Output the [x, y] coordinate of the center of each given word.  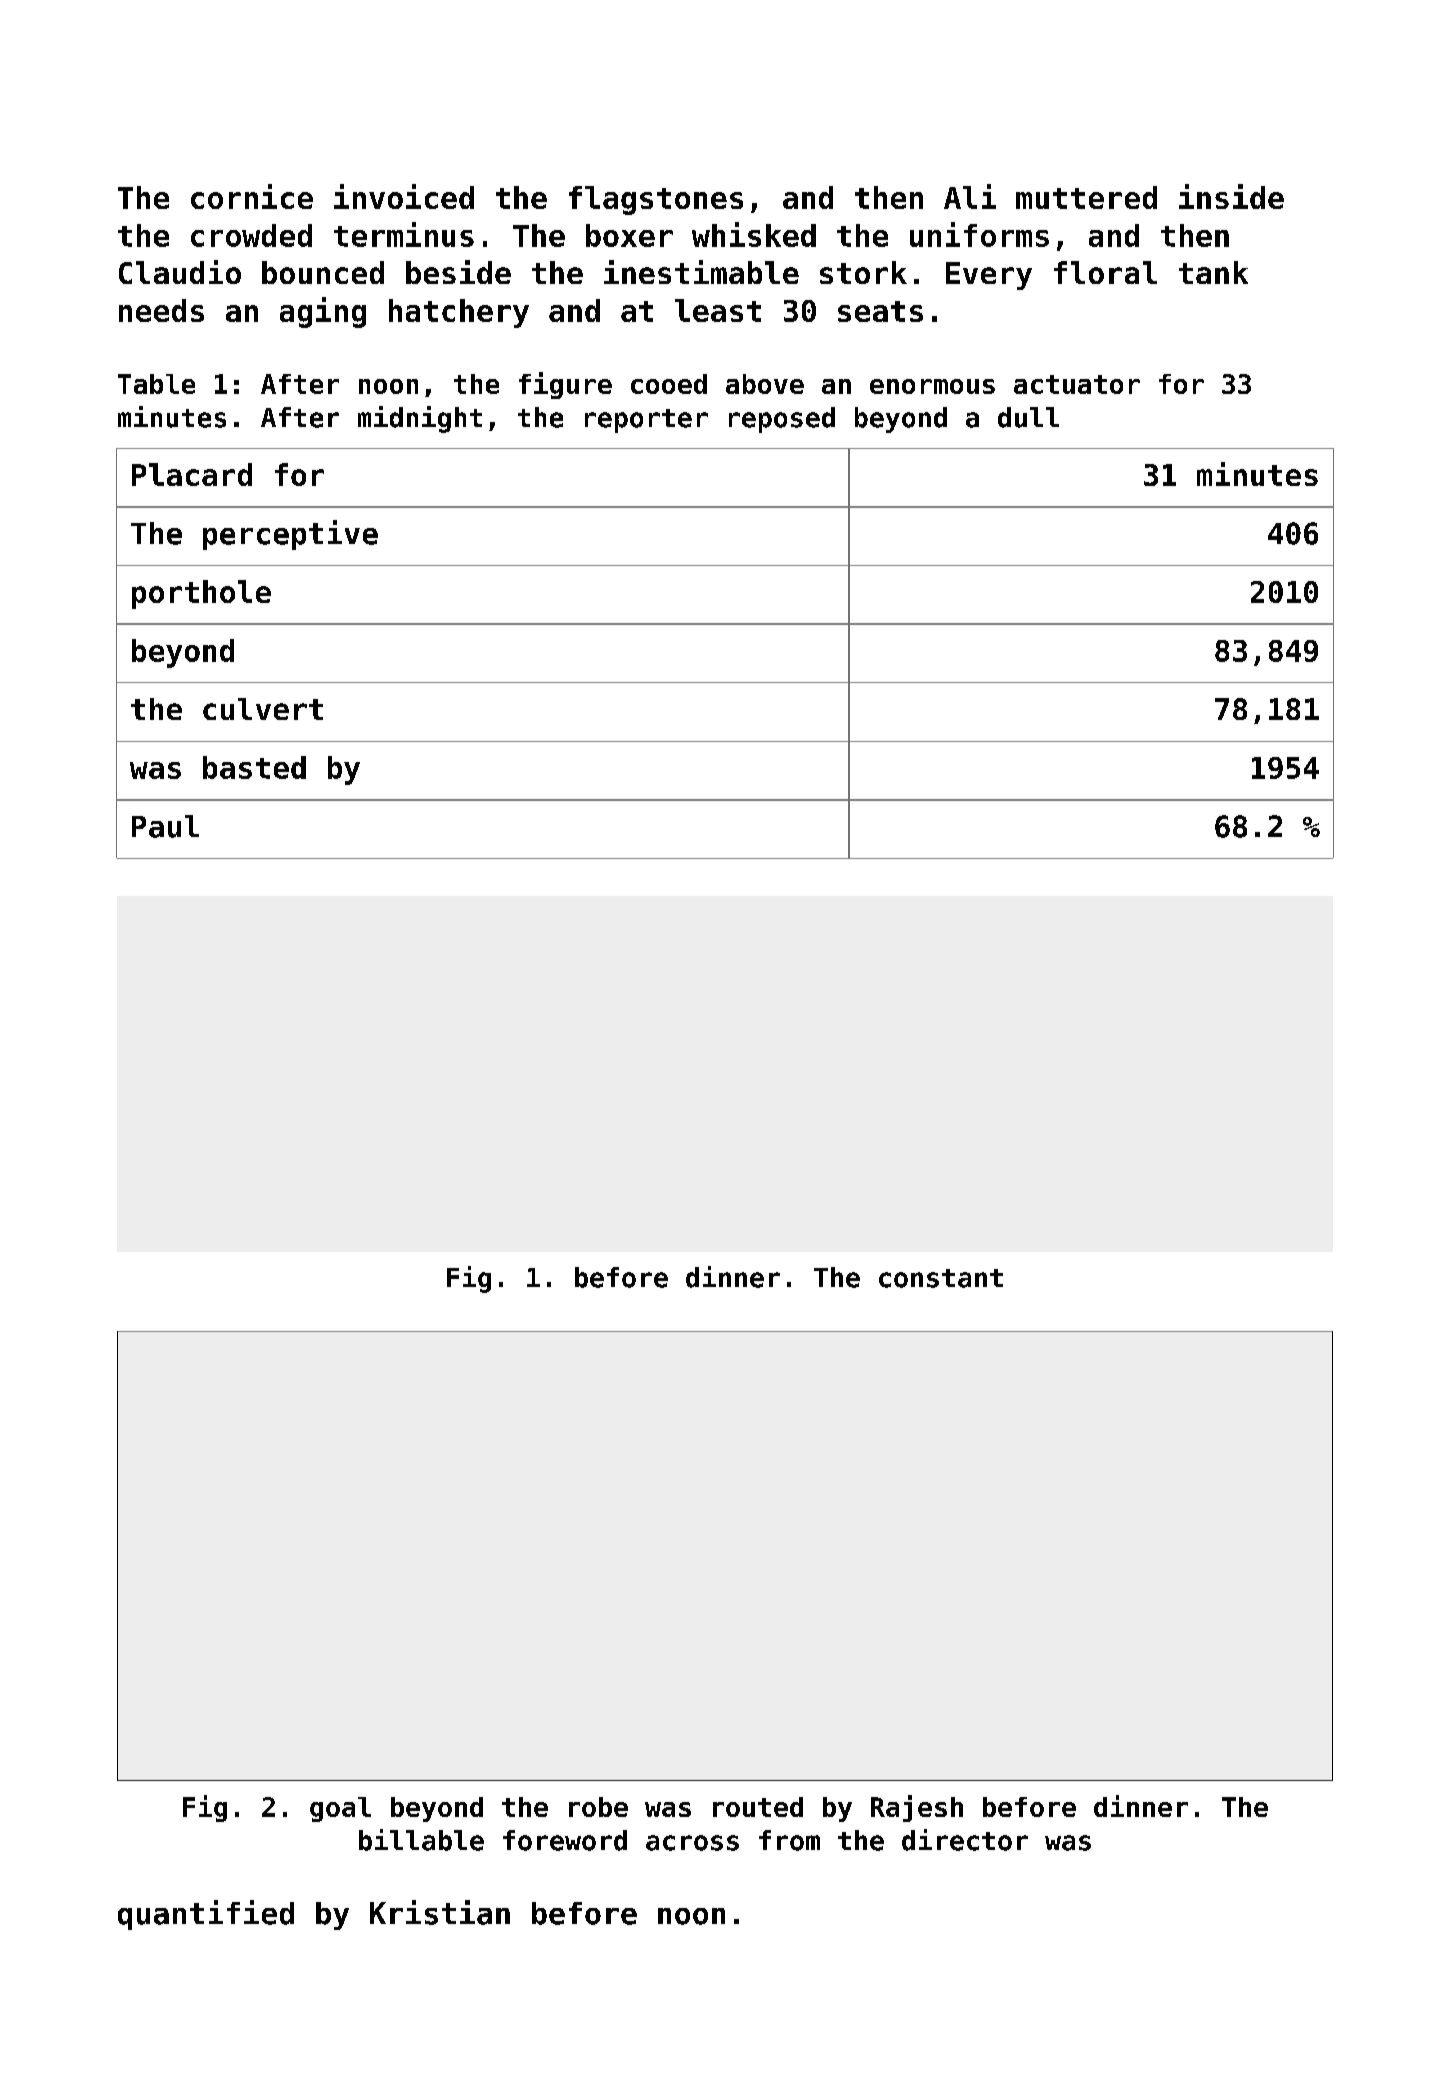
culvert [263, 709]
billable [421, 1840]
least [718, 310]
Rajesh [917, 1808]
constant [941, 1278]
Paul [165, 826]
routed [758, 1807]
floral [1105, 272]
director [965, 1840]
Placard [192, 474]
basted [254, 767]
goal [340, 1809]
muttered [1086, 197]
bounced [323, 272]
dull [1028, 417]
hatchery [459, 313]
